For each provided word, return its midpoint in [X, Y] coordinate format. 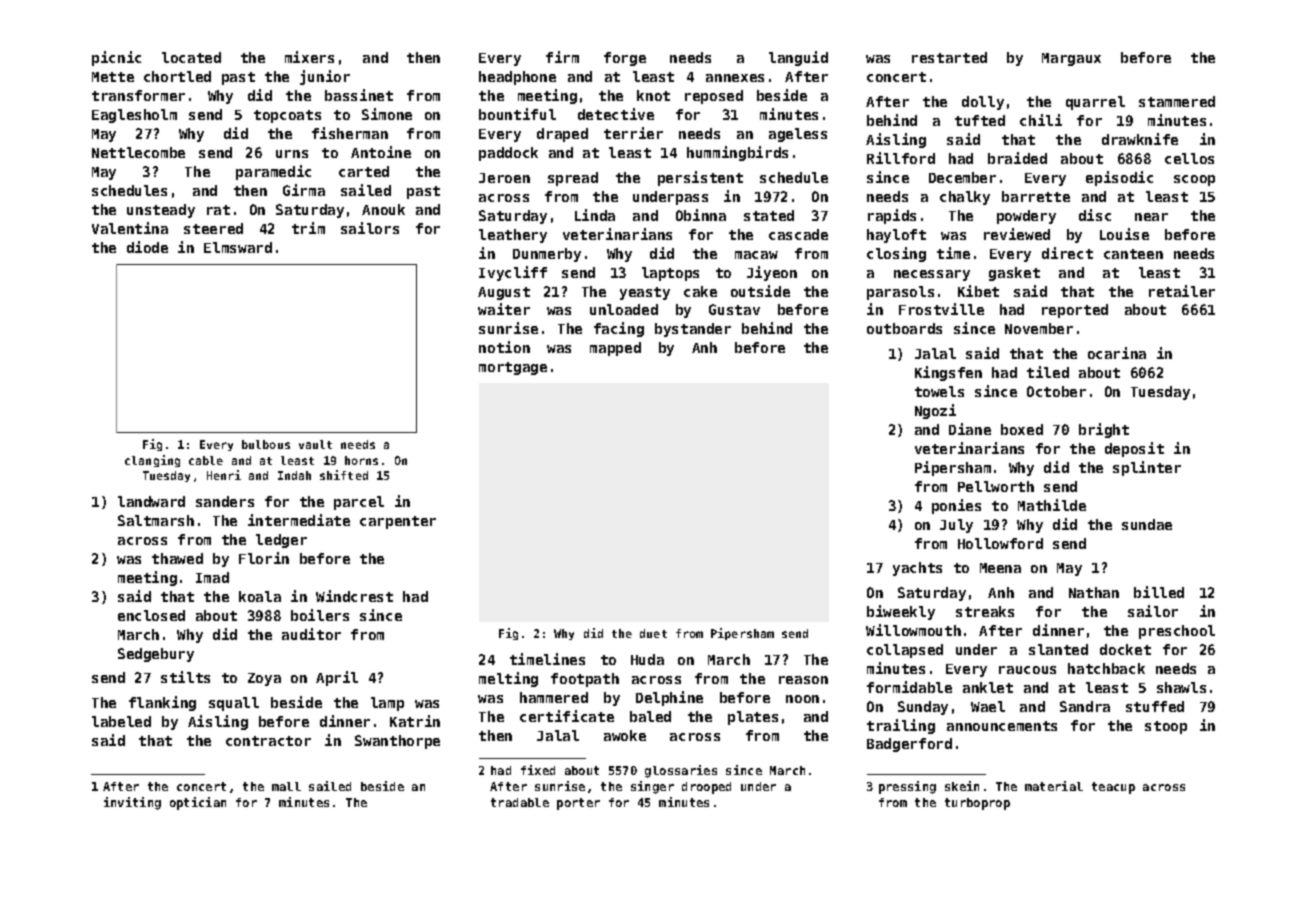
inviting [132, 803]
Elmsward [238, 247]
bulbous [266, 444]
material [1054, 786]
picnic [116, 58]
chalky [965, 198]
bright [1104, 430]
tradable [520, 802]
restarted [949, 57]
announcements [1002, 726]
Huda [647, 659]
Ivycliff [513, 273]
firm [562, 57]
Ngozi [935, 411]
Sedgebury [156, 655]
